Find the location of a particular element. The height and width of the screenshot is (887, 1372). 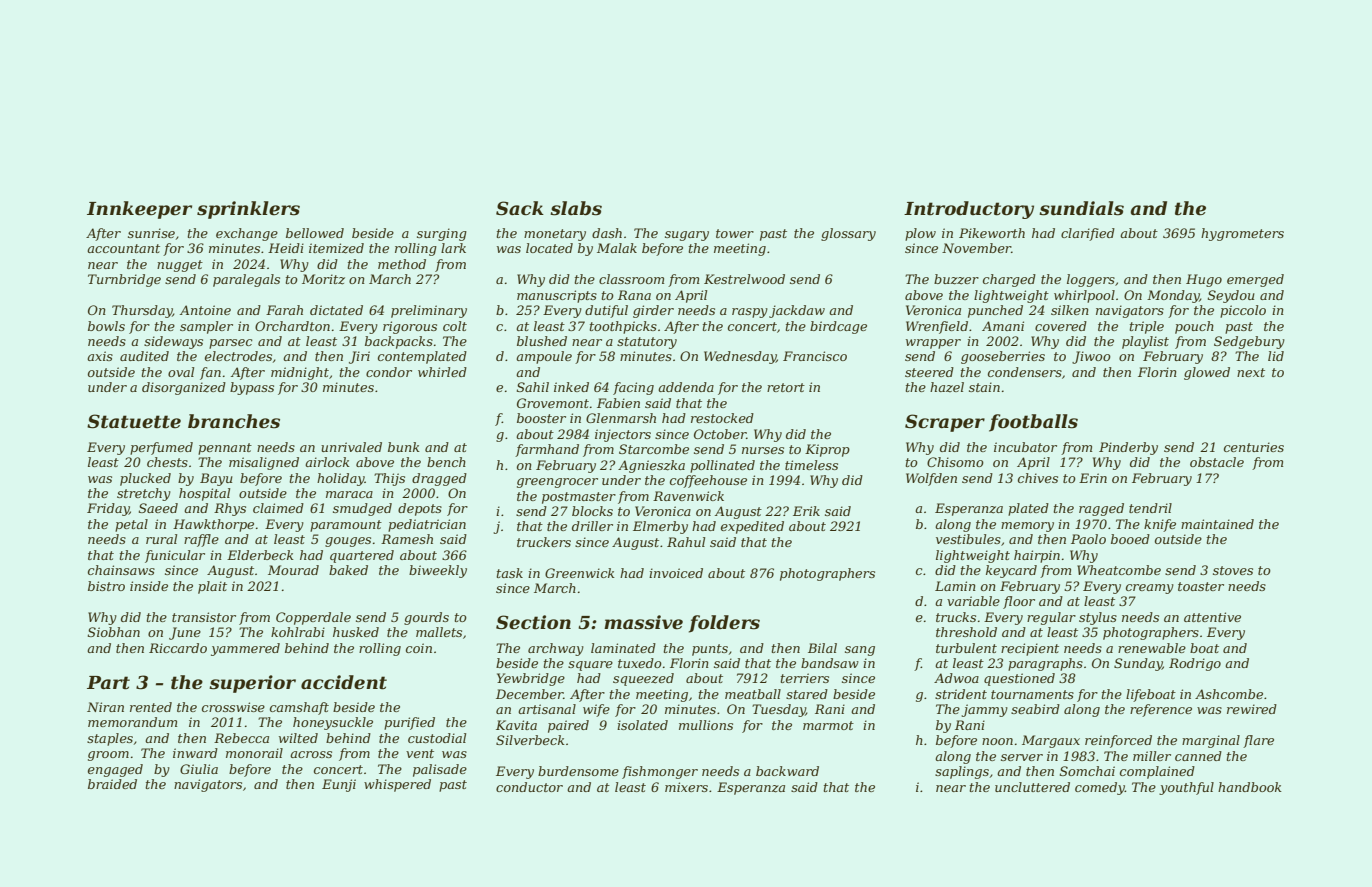

Farah is located at coordinates (284, 310).
